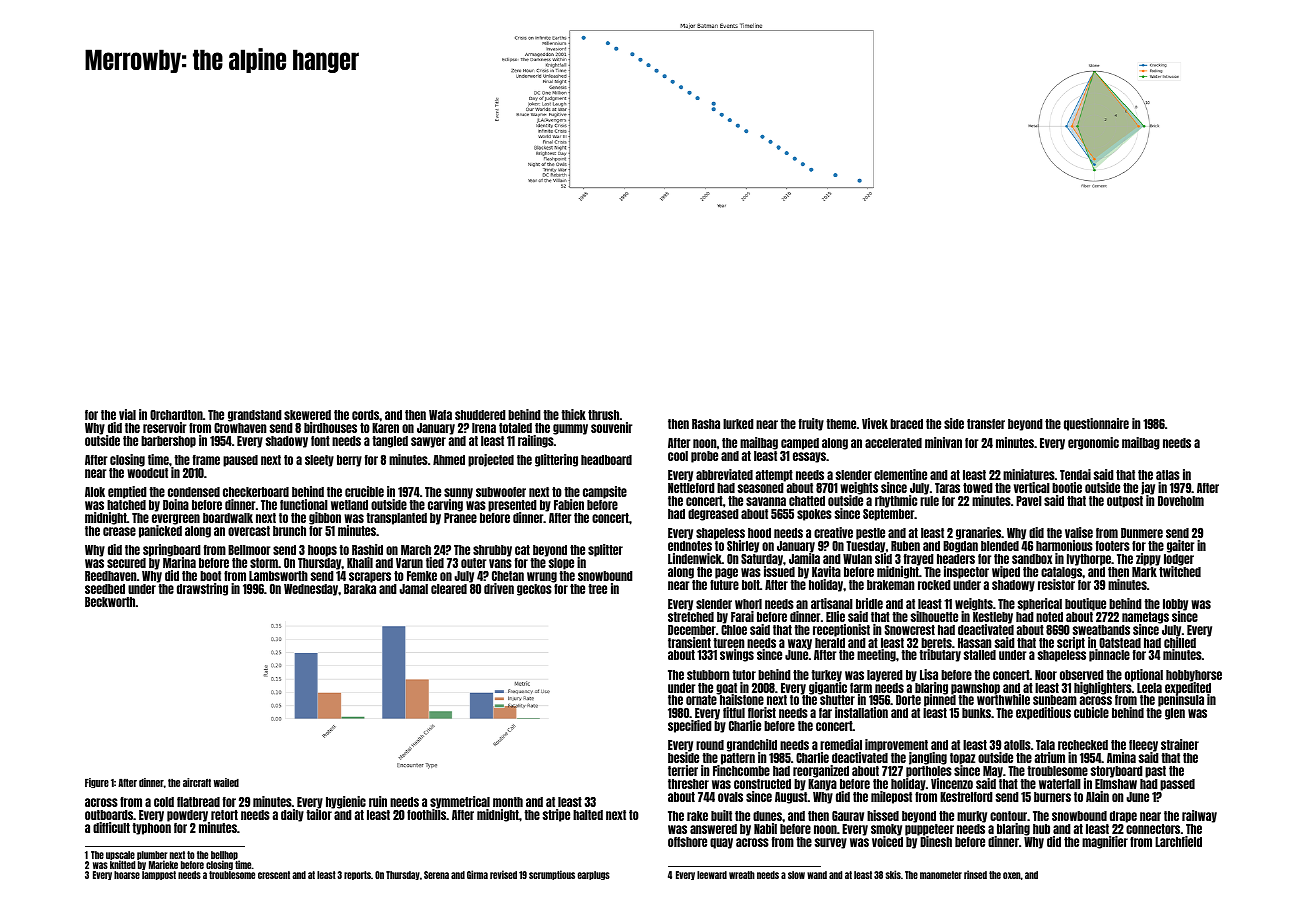  Describe the element at coordinates (738, 759) in the screenshot. I see `pattern` at that location.
